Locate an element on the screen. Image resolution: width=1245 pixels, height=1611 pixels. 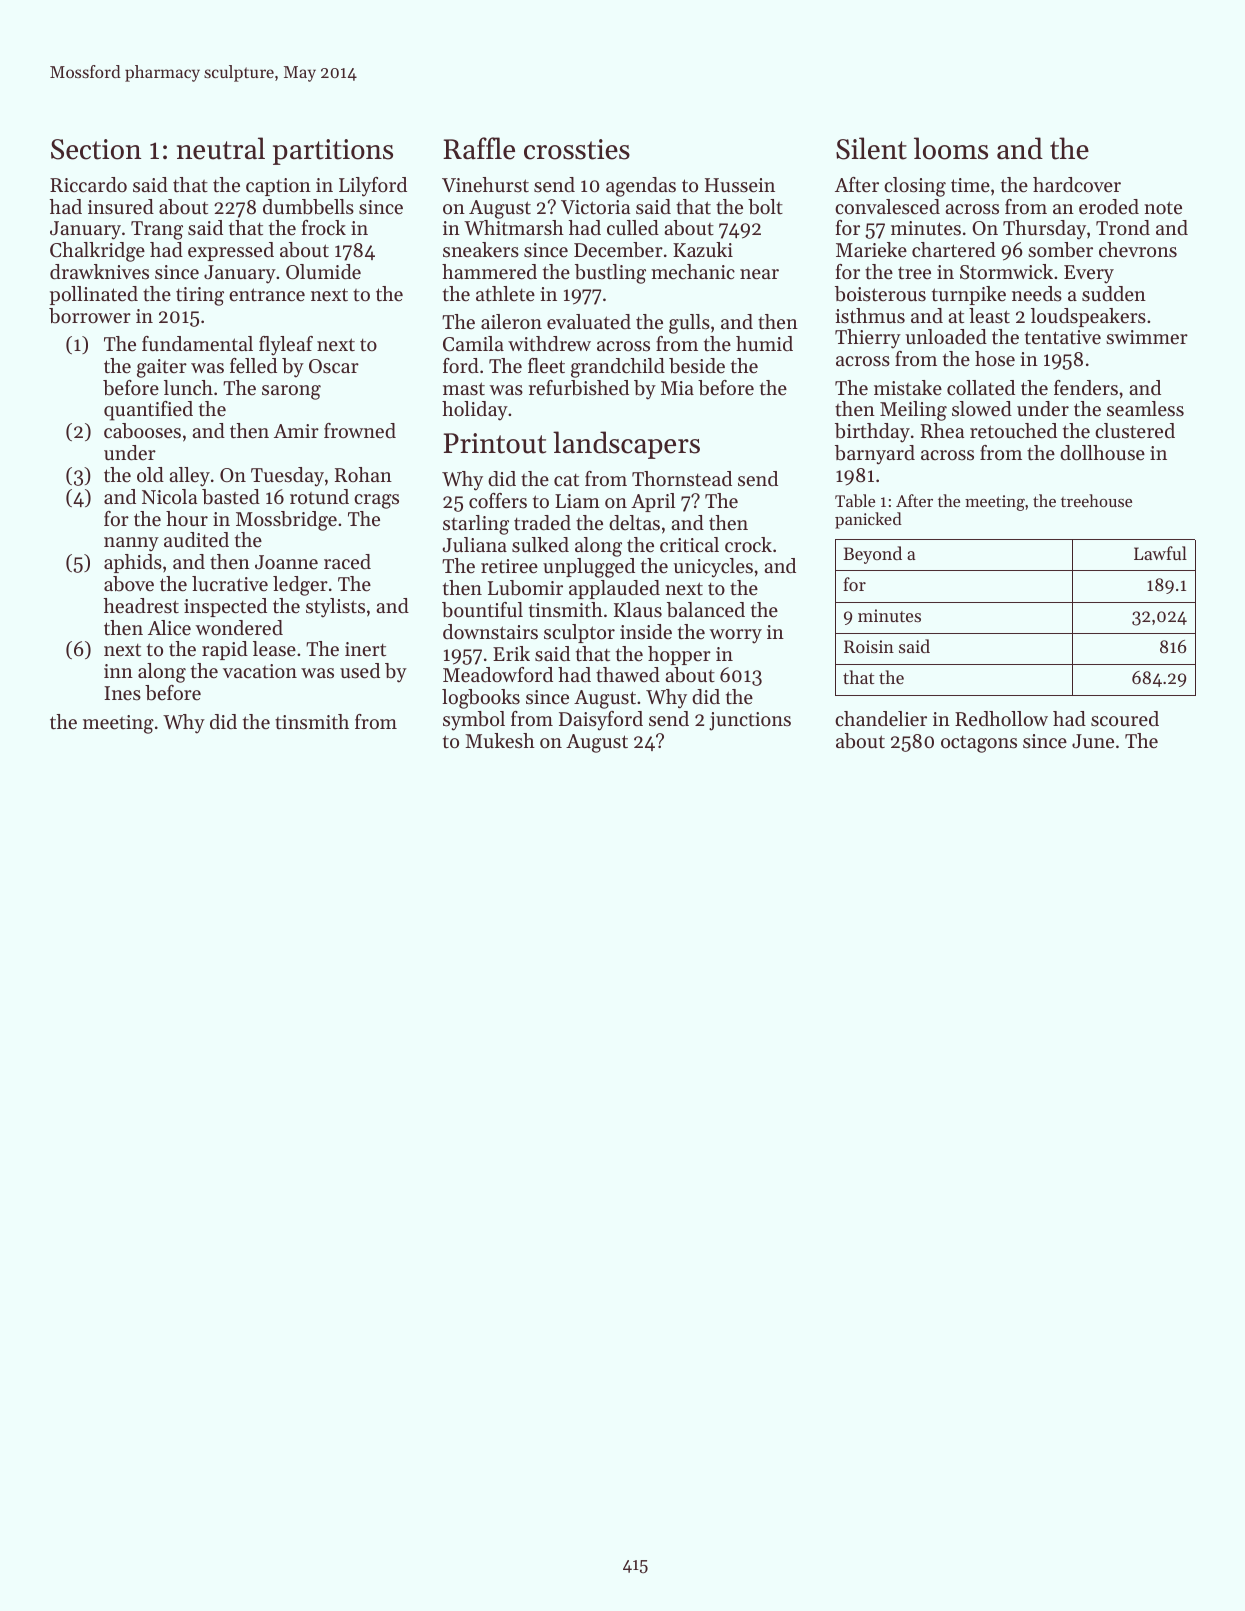
looms is located at coordinates (951, 148).
